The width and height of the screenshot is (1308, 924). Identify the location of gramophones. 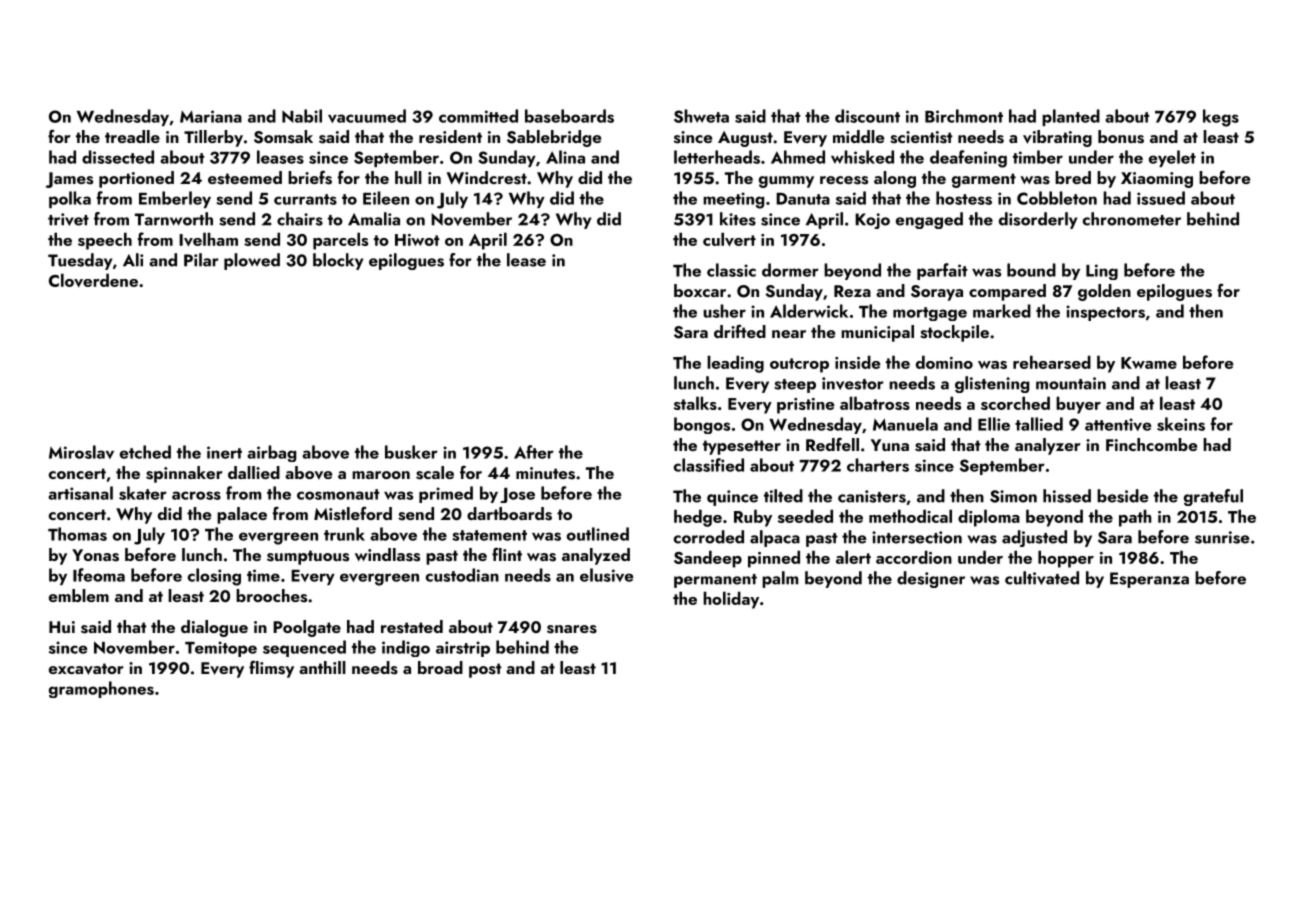
(101, 689).
